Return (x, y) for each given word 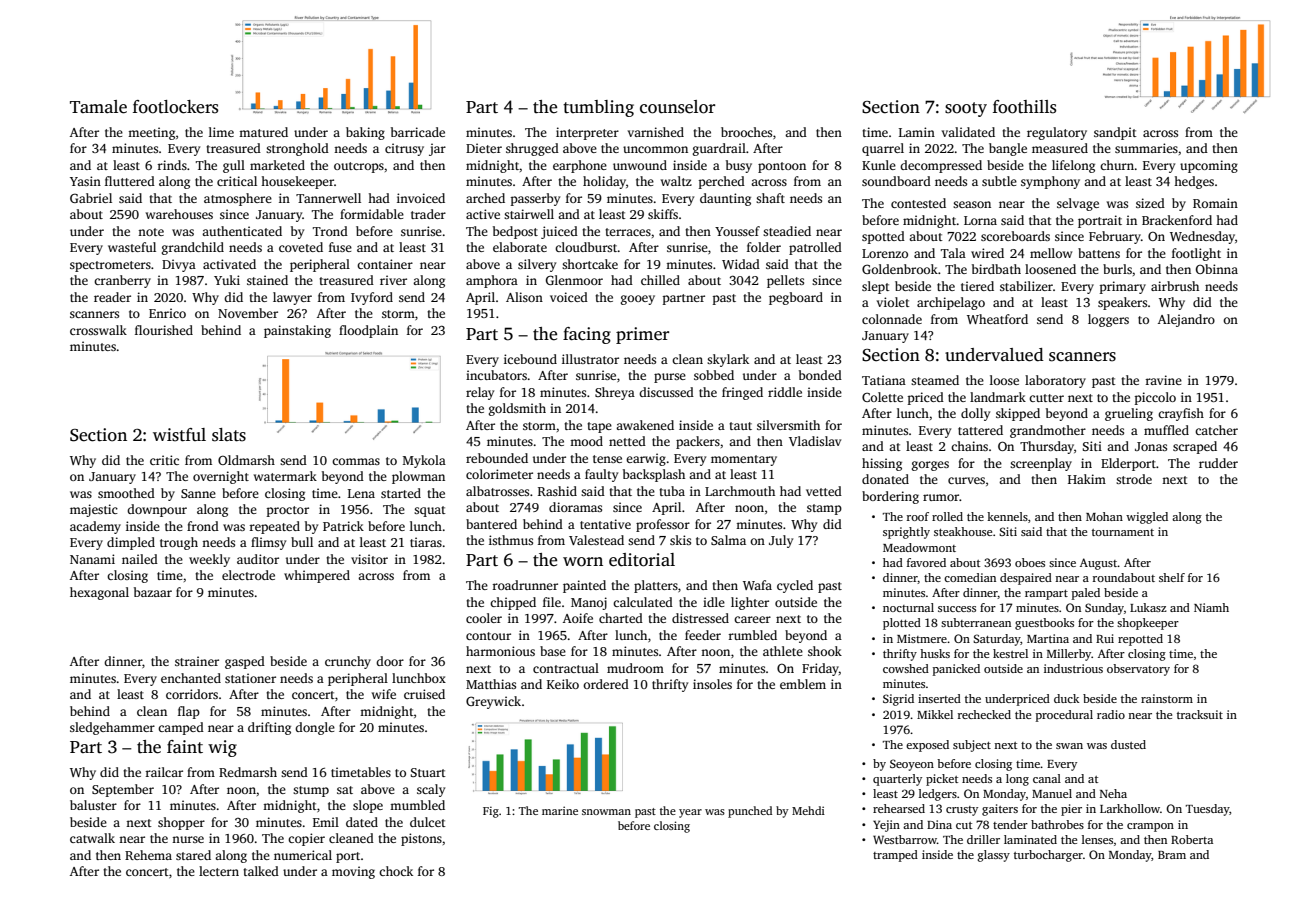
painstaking (297, 331)
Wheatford (997, 319)
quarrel (883, 149)
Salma (728, 540)
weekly (209, 560)
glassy (994, 856)
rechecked (984, 714)
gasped (245, 662)
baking (365, 133)
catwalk (92, 838)
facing (587, 335)
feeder (703, 635)
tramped (895, 856)
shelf (1172, 577)
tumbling (598, 108)
